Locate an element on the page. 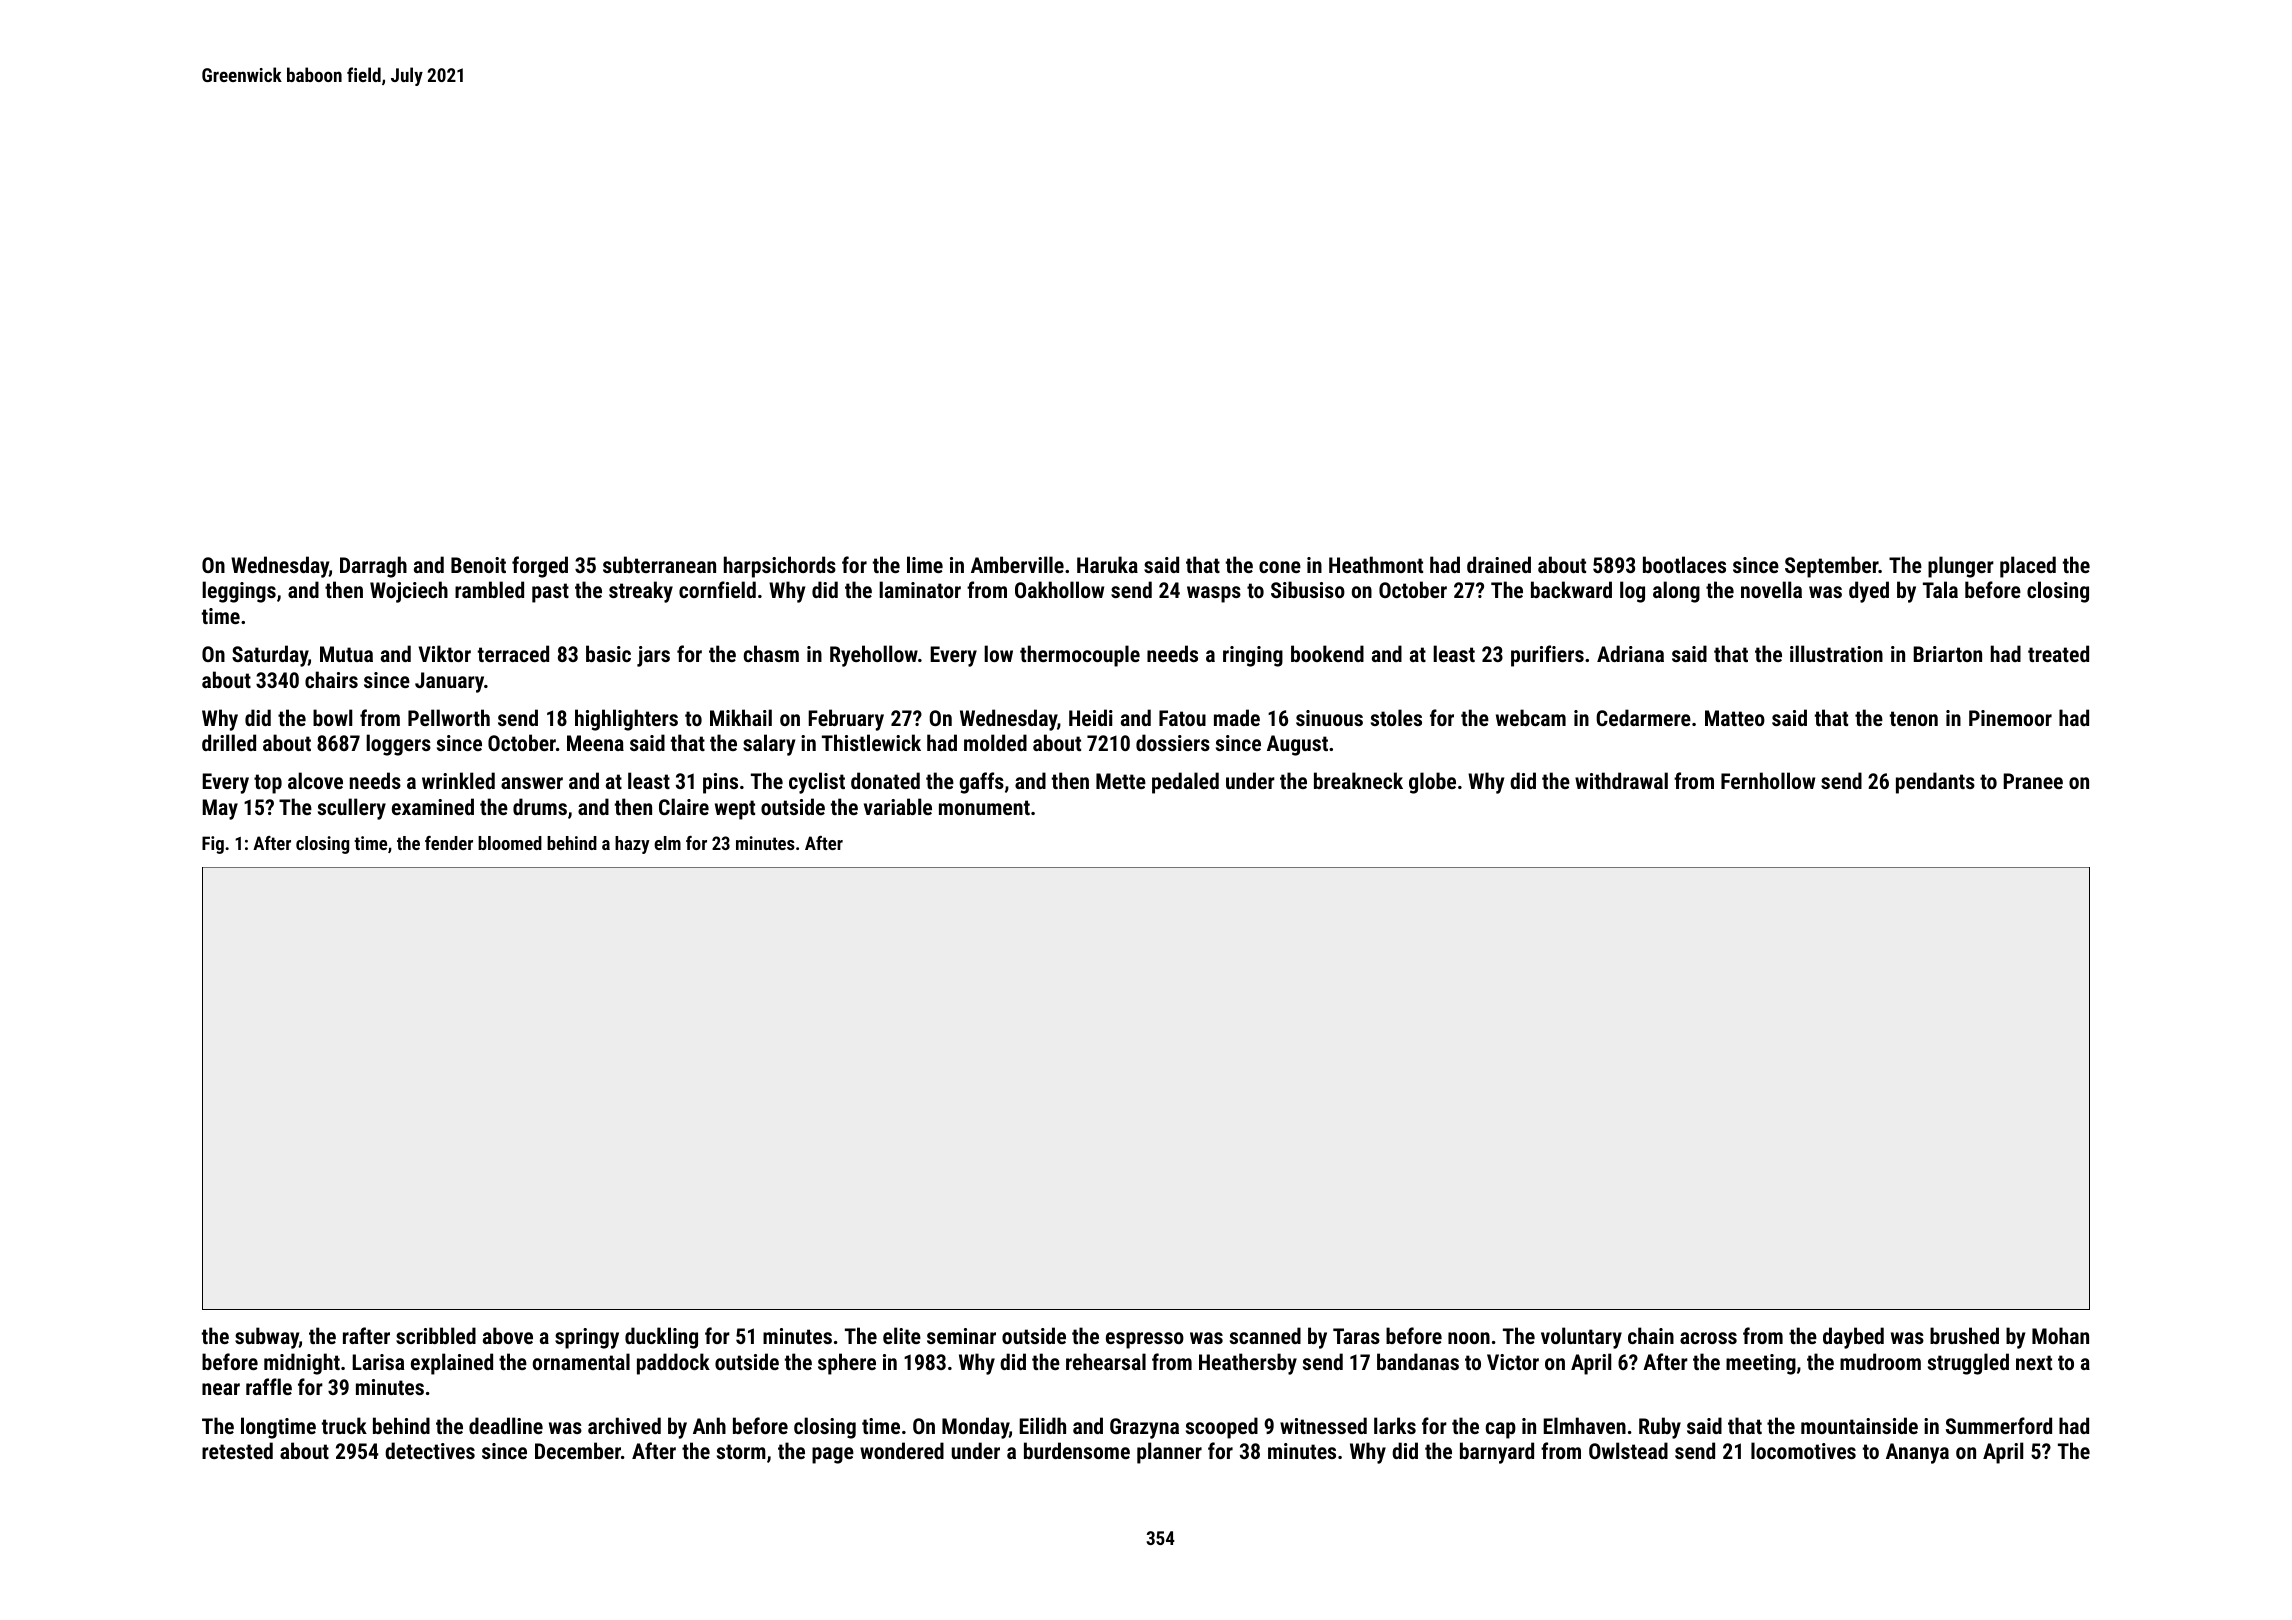 Image resolution: width=2292 pixels, height=1620 pixels. monument is located at coordinates (984, 807).
